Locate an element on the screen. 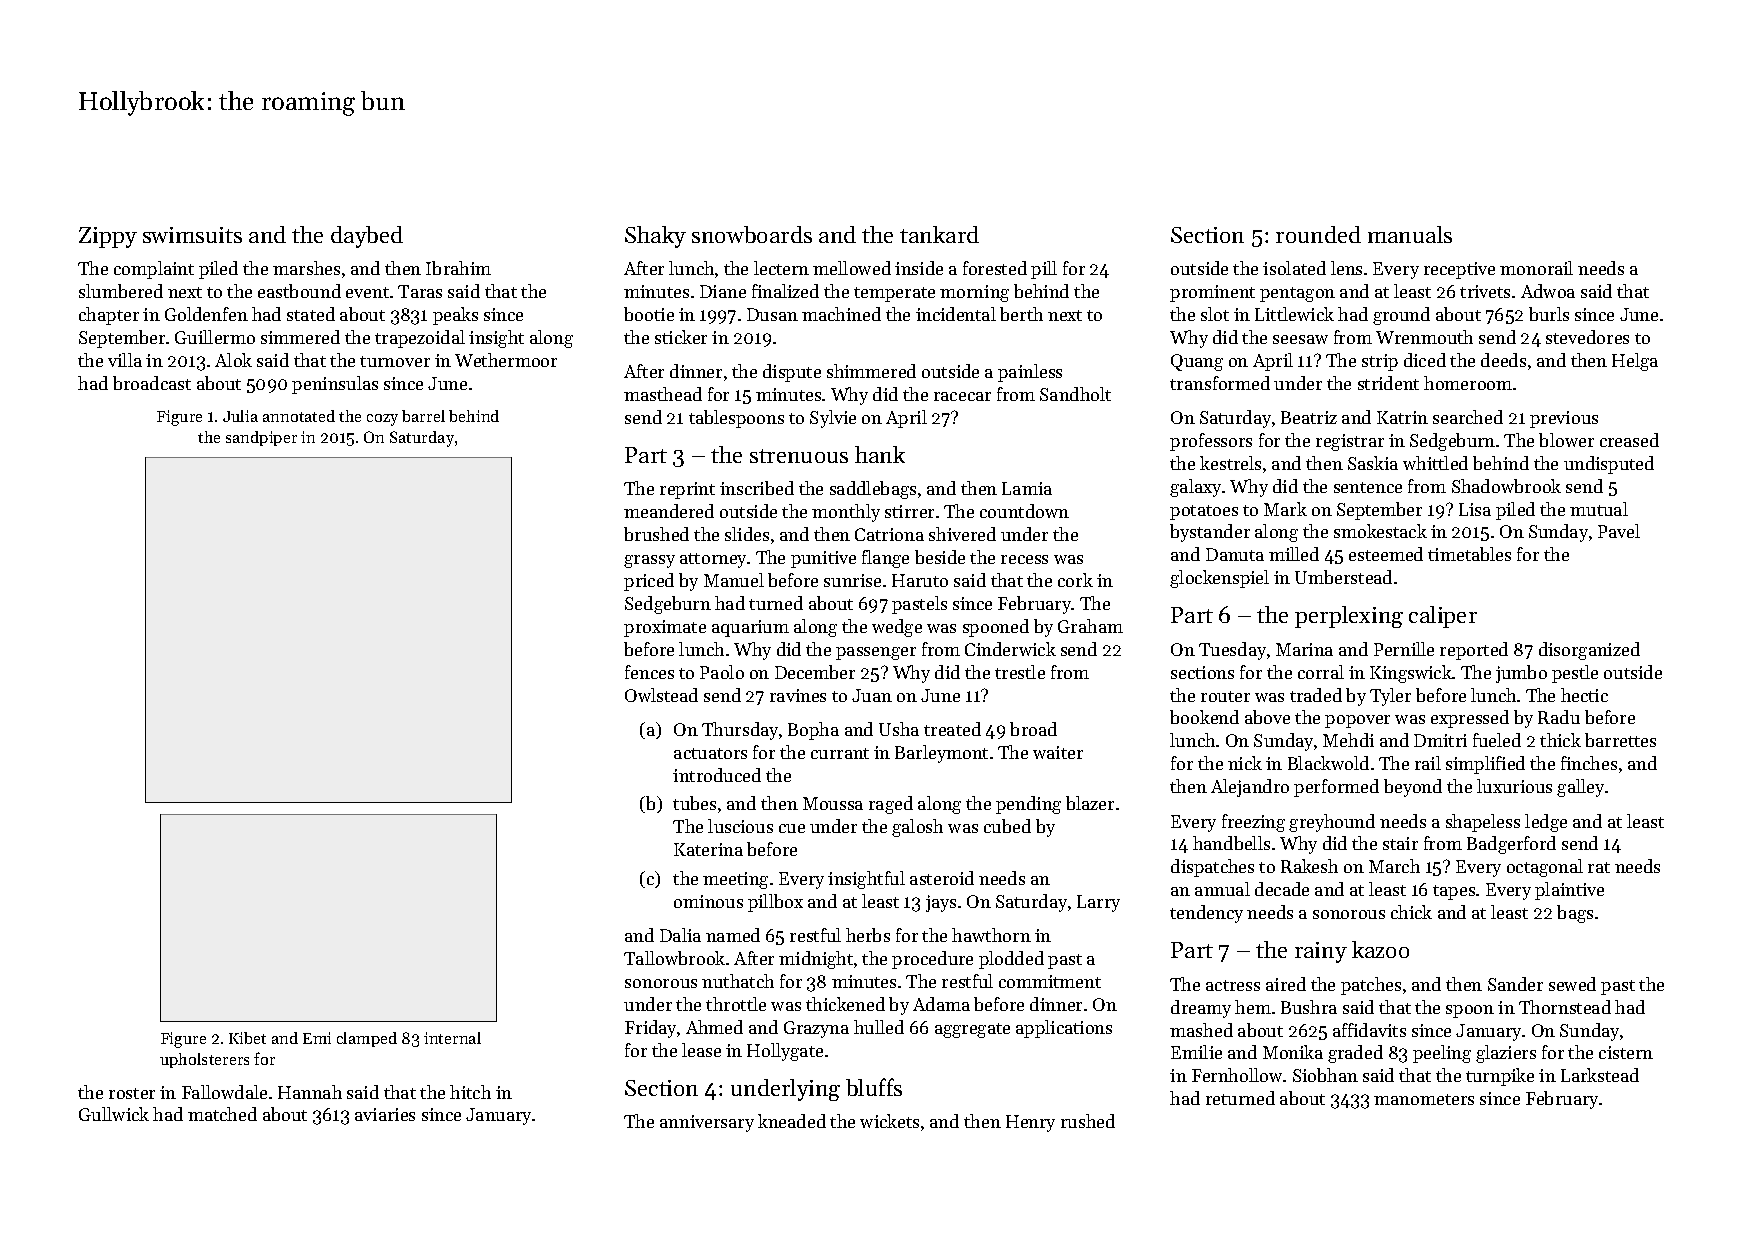 This screenshot has height=1237, width=1749. trestle is located at coordinates (1020, 672).
